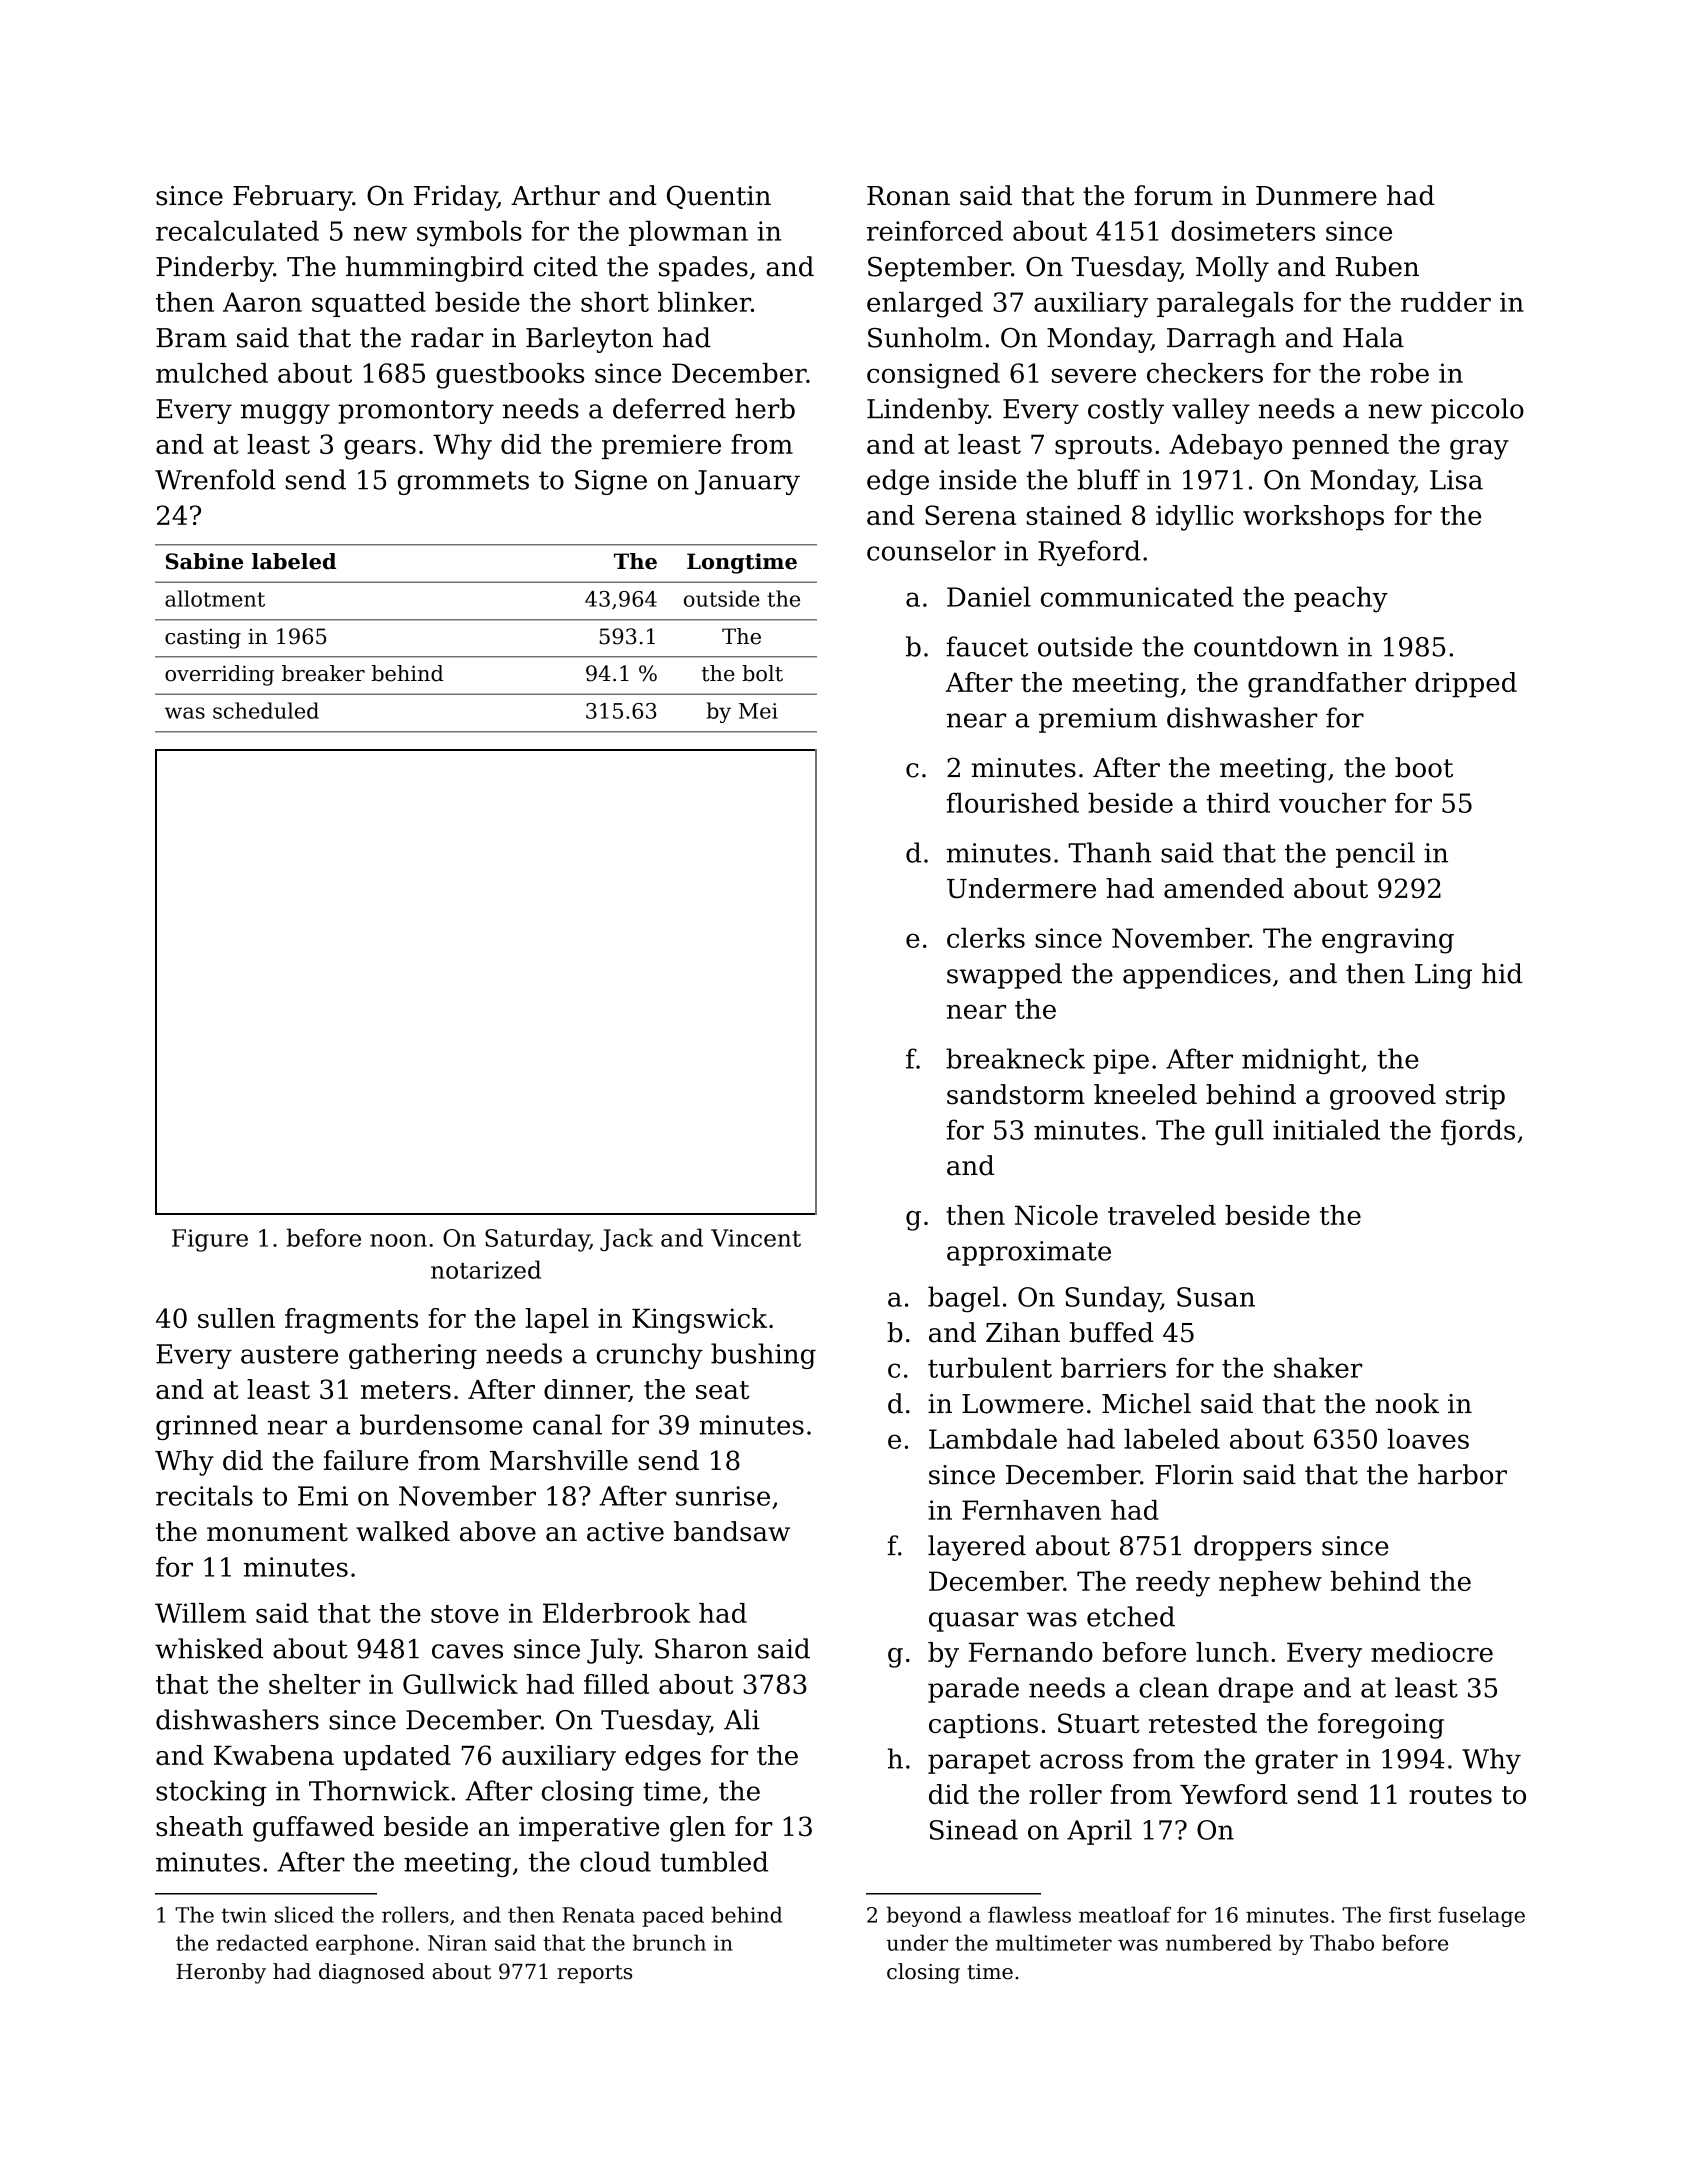 The image size is (1683, 2178). I want to click on breaker, so click(323, 673).
